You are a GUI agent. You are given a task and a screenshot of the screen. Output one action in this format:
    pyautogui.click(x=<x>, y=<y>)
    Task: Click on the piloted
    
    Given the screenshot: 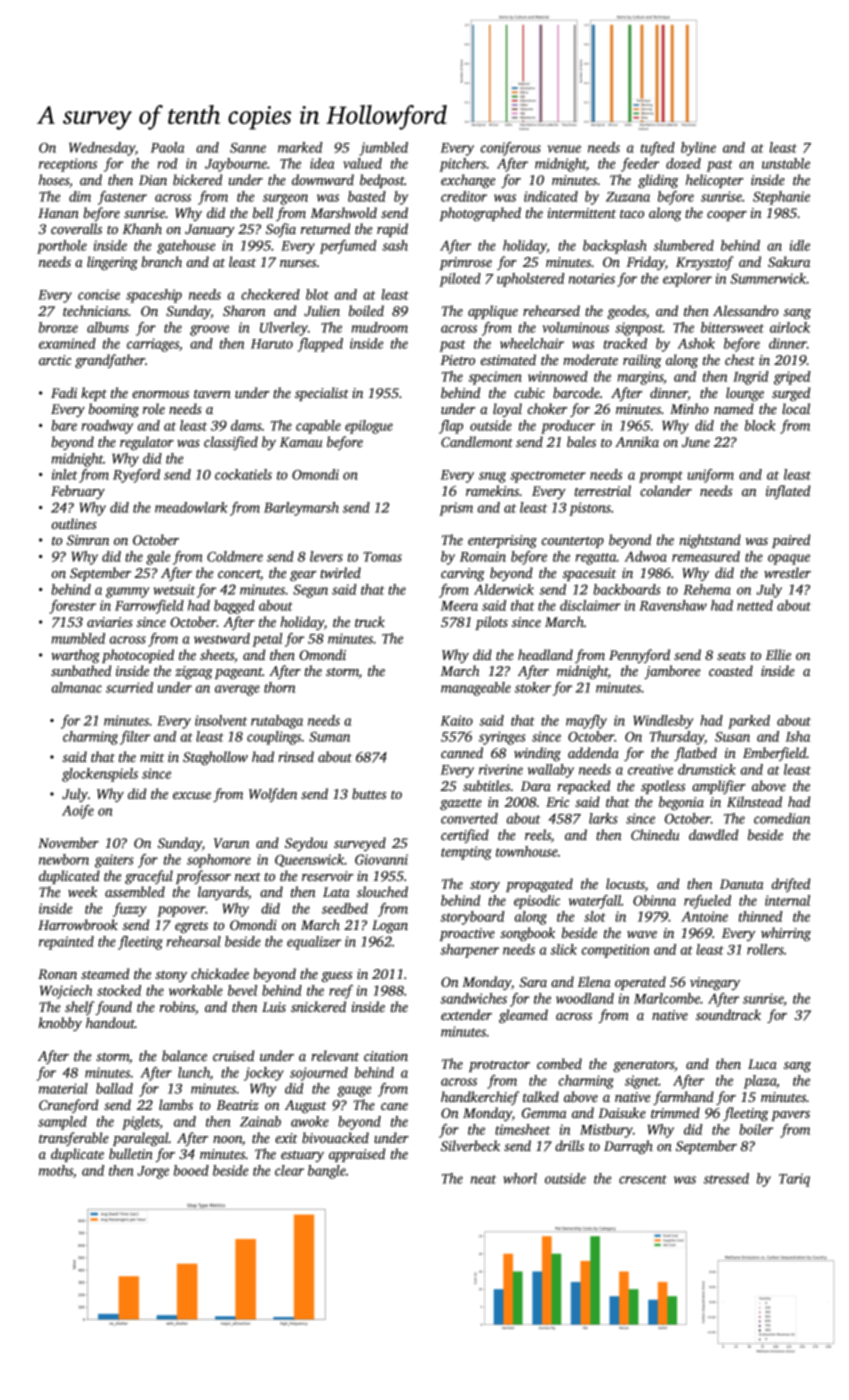 What is the action you would take?
    pyautogui.click(x=460, y=280)
